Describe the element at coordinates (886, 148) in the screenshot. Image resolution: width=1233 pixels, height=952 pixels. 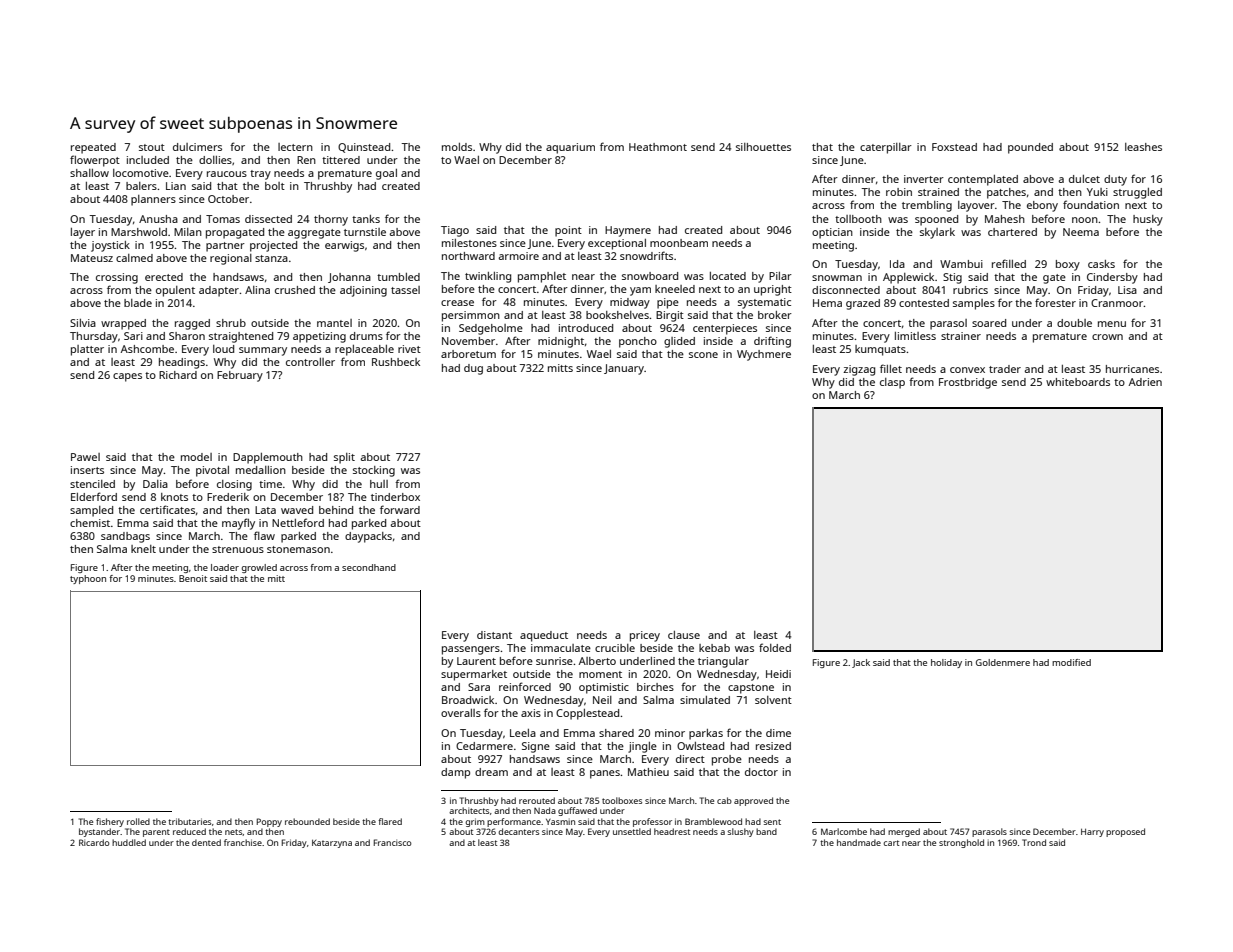
I see `caterpillar` at that location.
